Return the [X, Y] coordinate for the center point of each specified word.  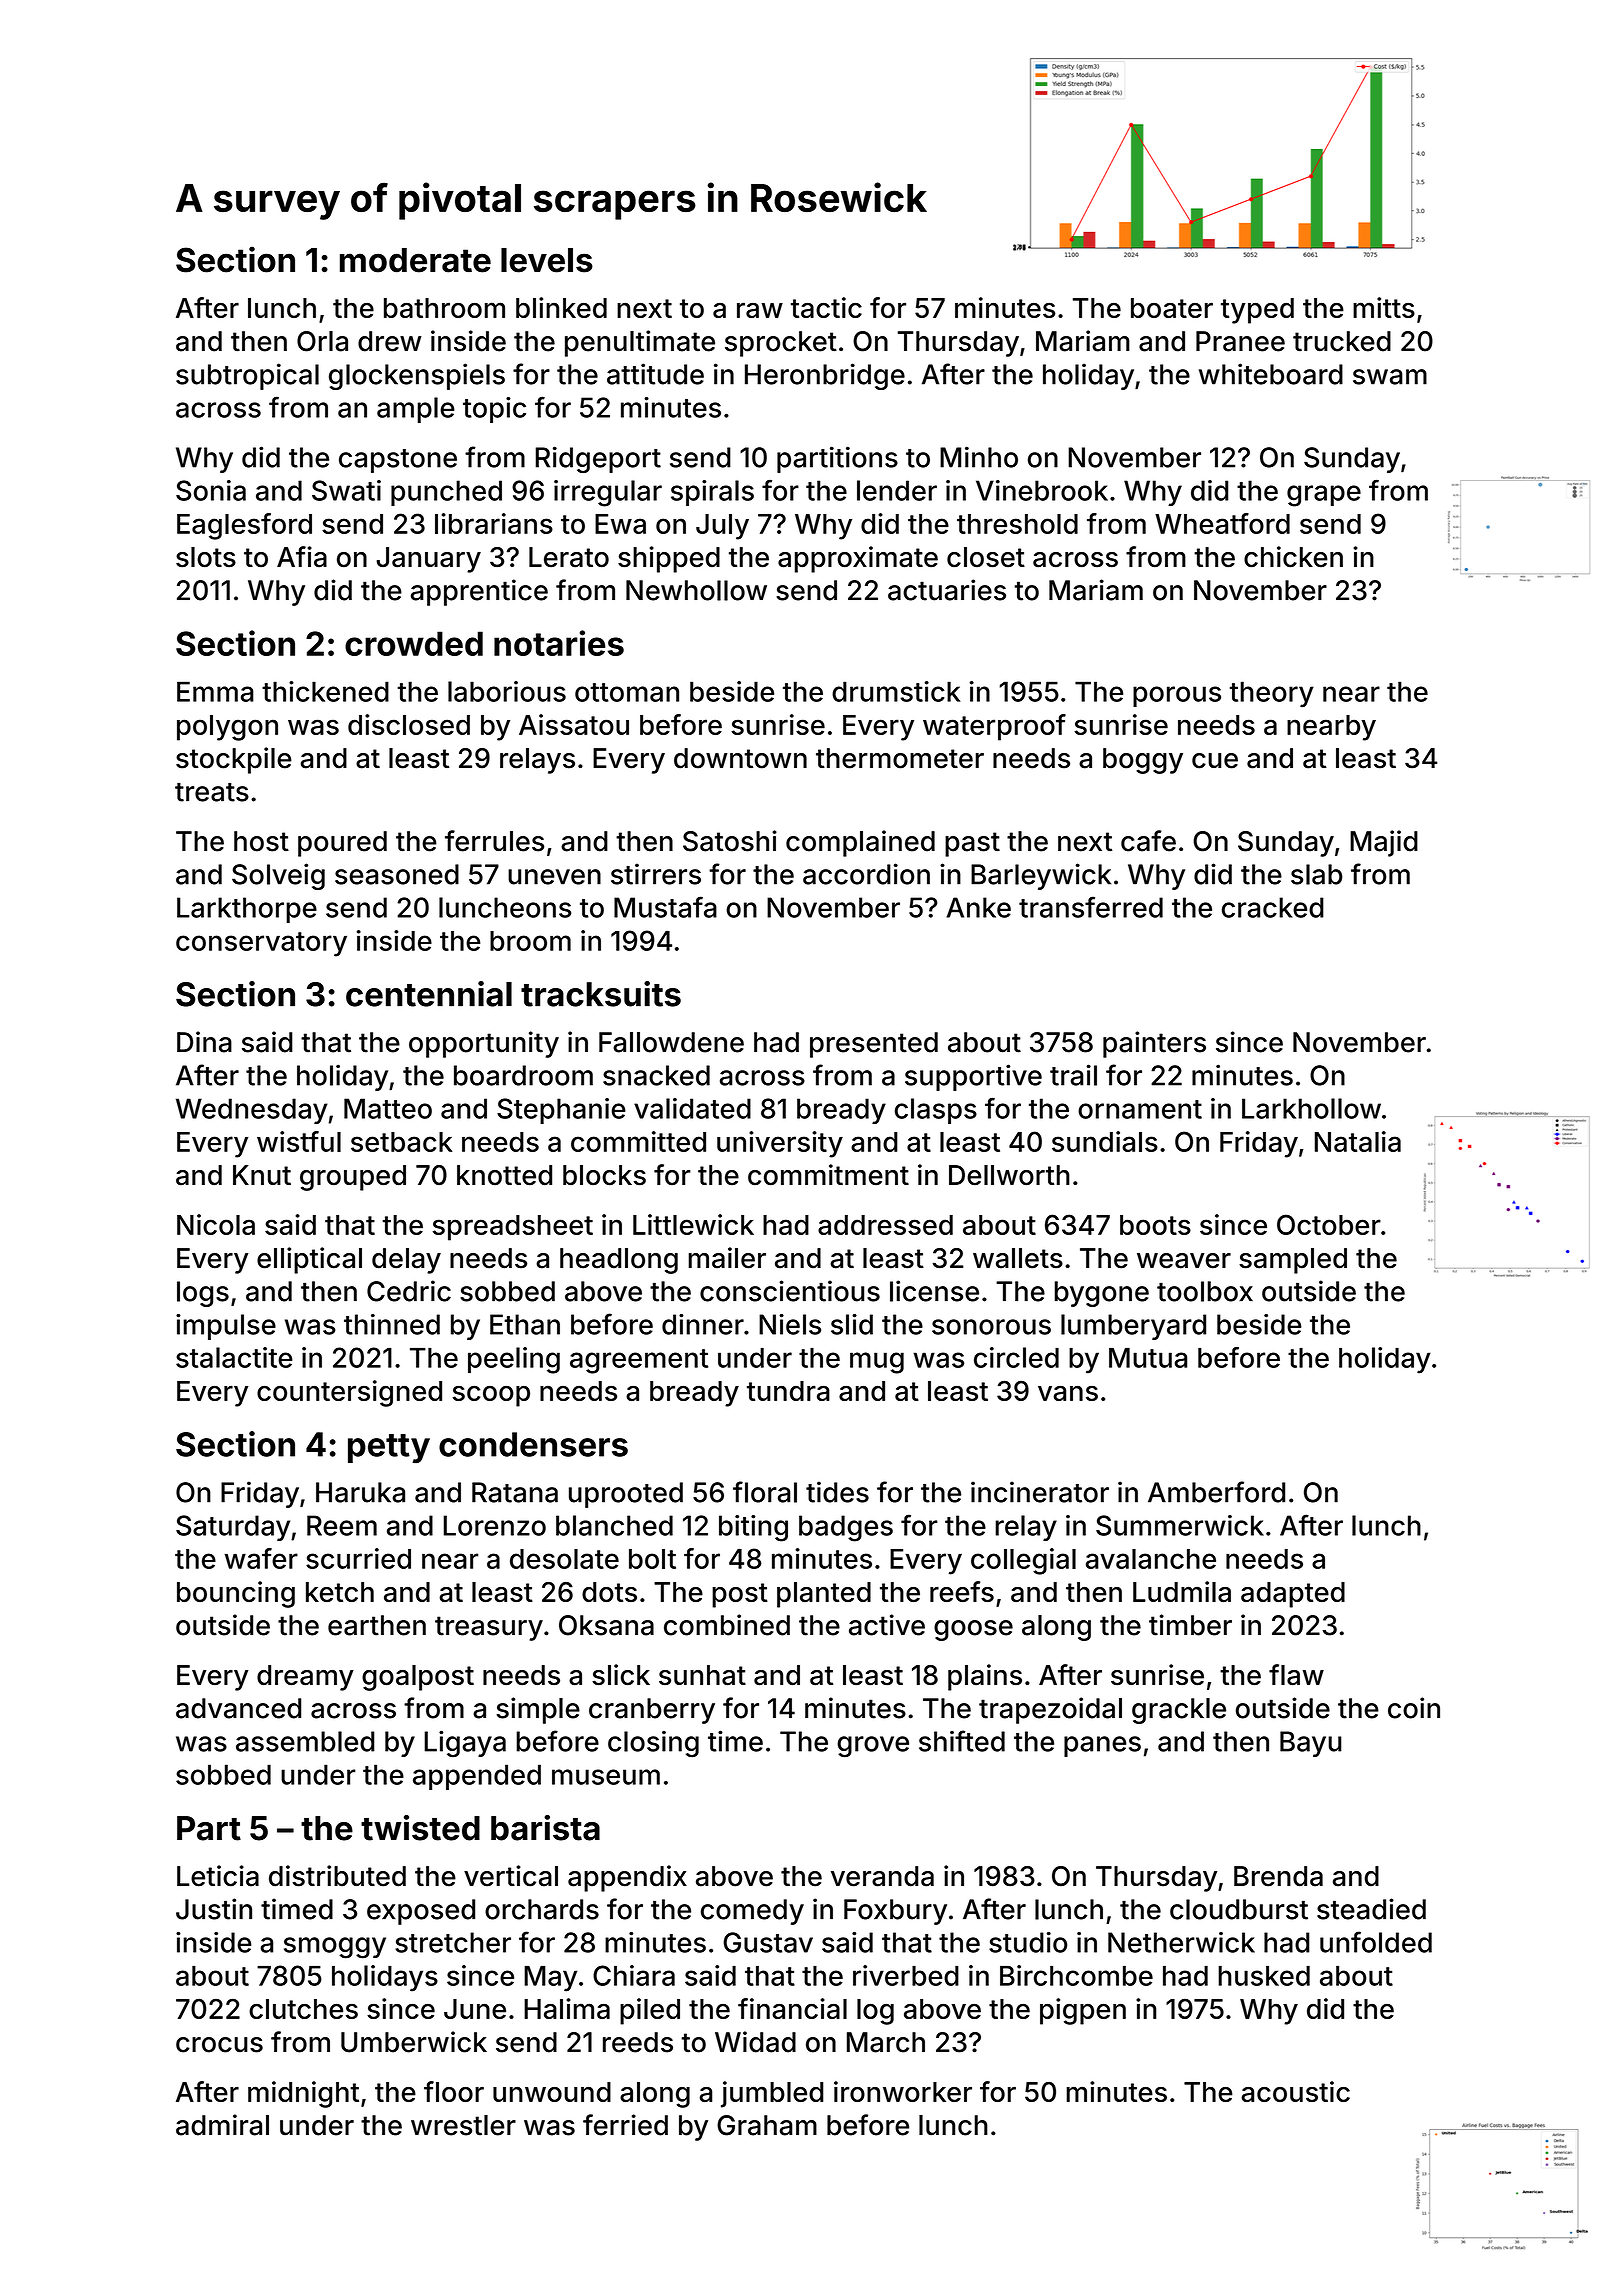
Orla [322, 341]
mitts [1384, 307]
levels [547, 260]
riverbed [906, 1975]
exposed [421, 1912]
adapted [1293, 1595]
